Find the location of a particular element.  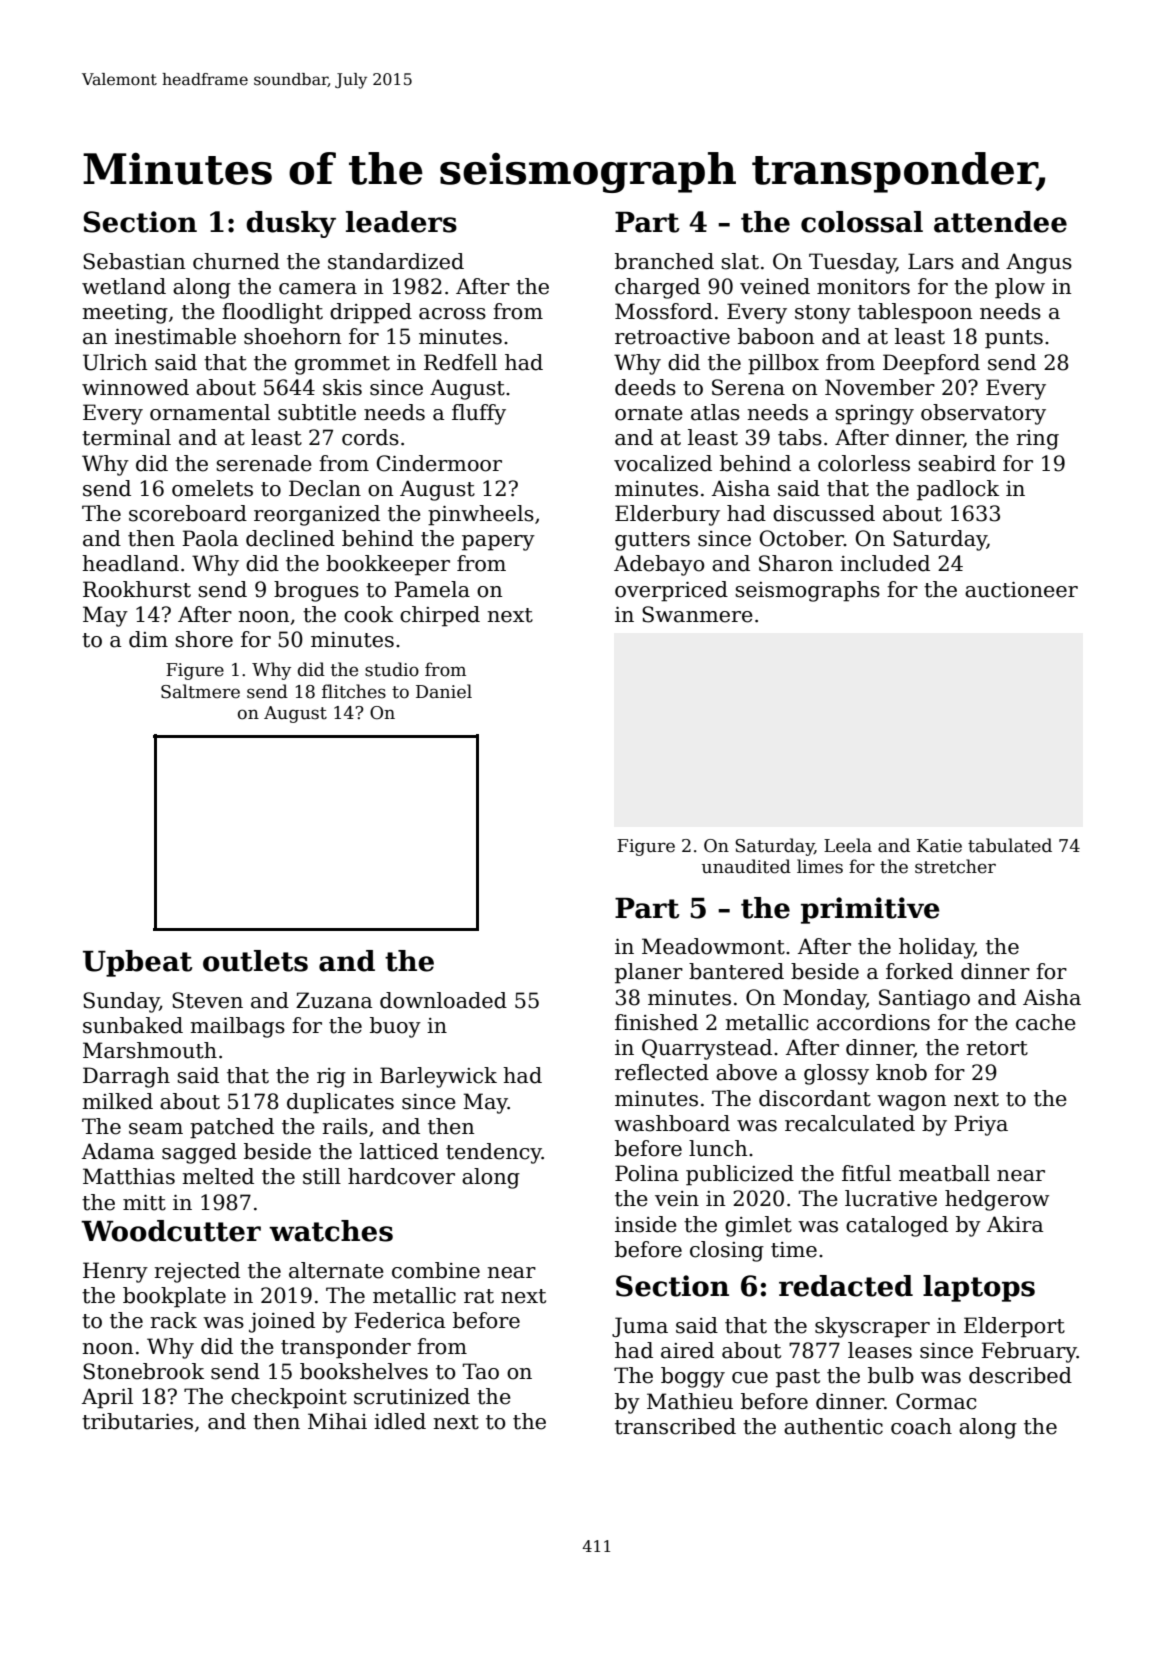

Paola is located at coordinates (210, 538).
